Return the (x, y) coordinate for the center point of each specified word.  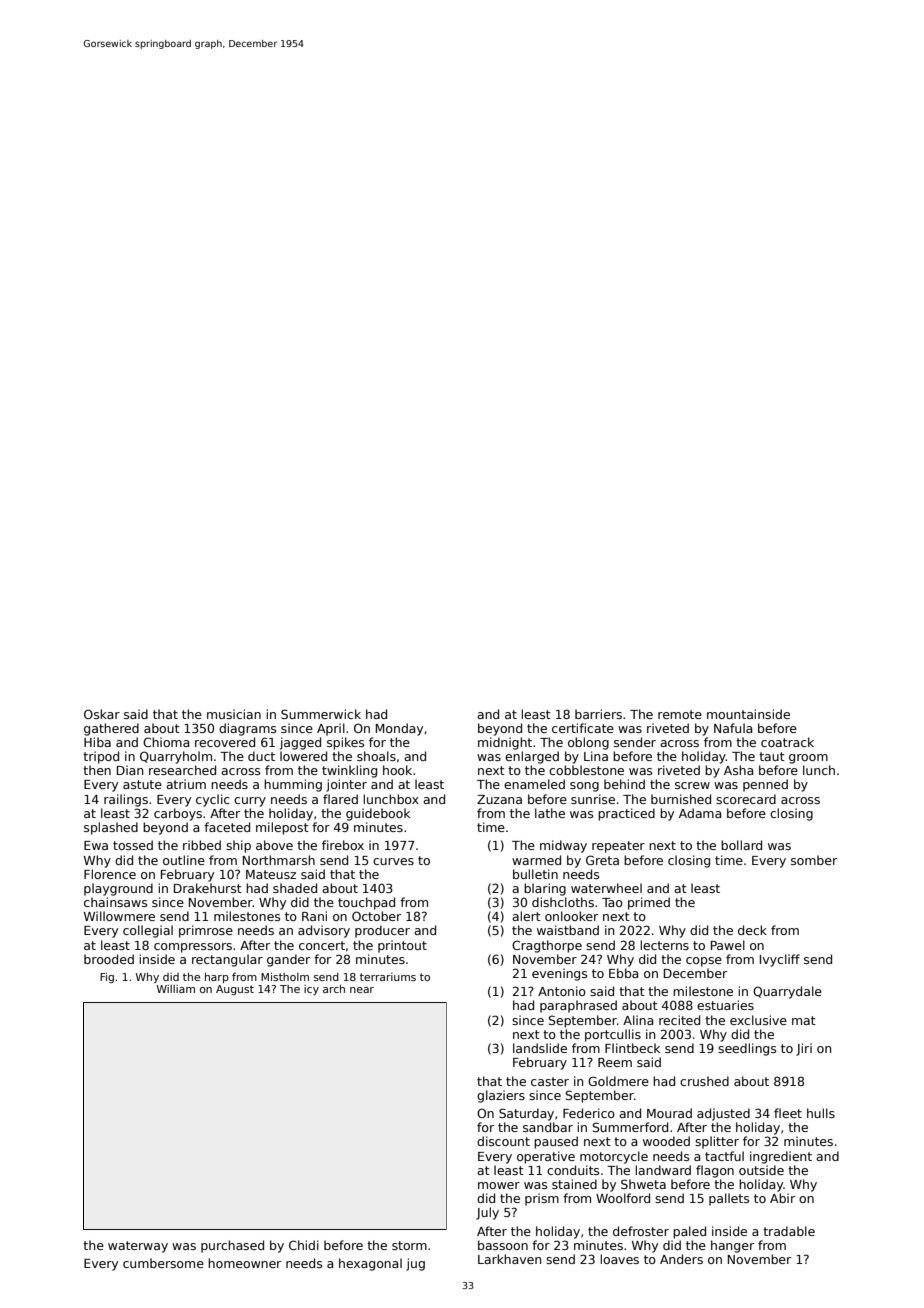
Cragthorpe (547, 946)
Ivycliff (780, 960)
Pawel (728, 945)
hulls (821, 1113)
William (175, 989)
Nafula (733, 728)
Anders (681, 1259)
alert (526, 916)
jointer (346, 785)
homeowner (244, 1263)
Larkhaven (509, 1259)
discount (503, 1141)
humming (293, 785)
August (235, 990)
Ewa (96, 845)
